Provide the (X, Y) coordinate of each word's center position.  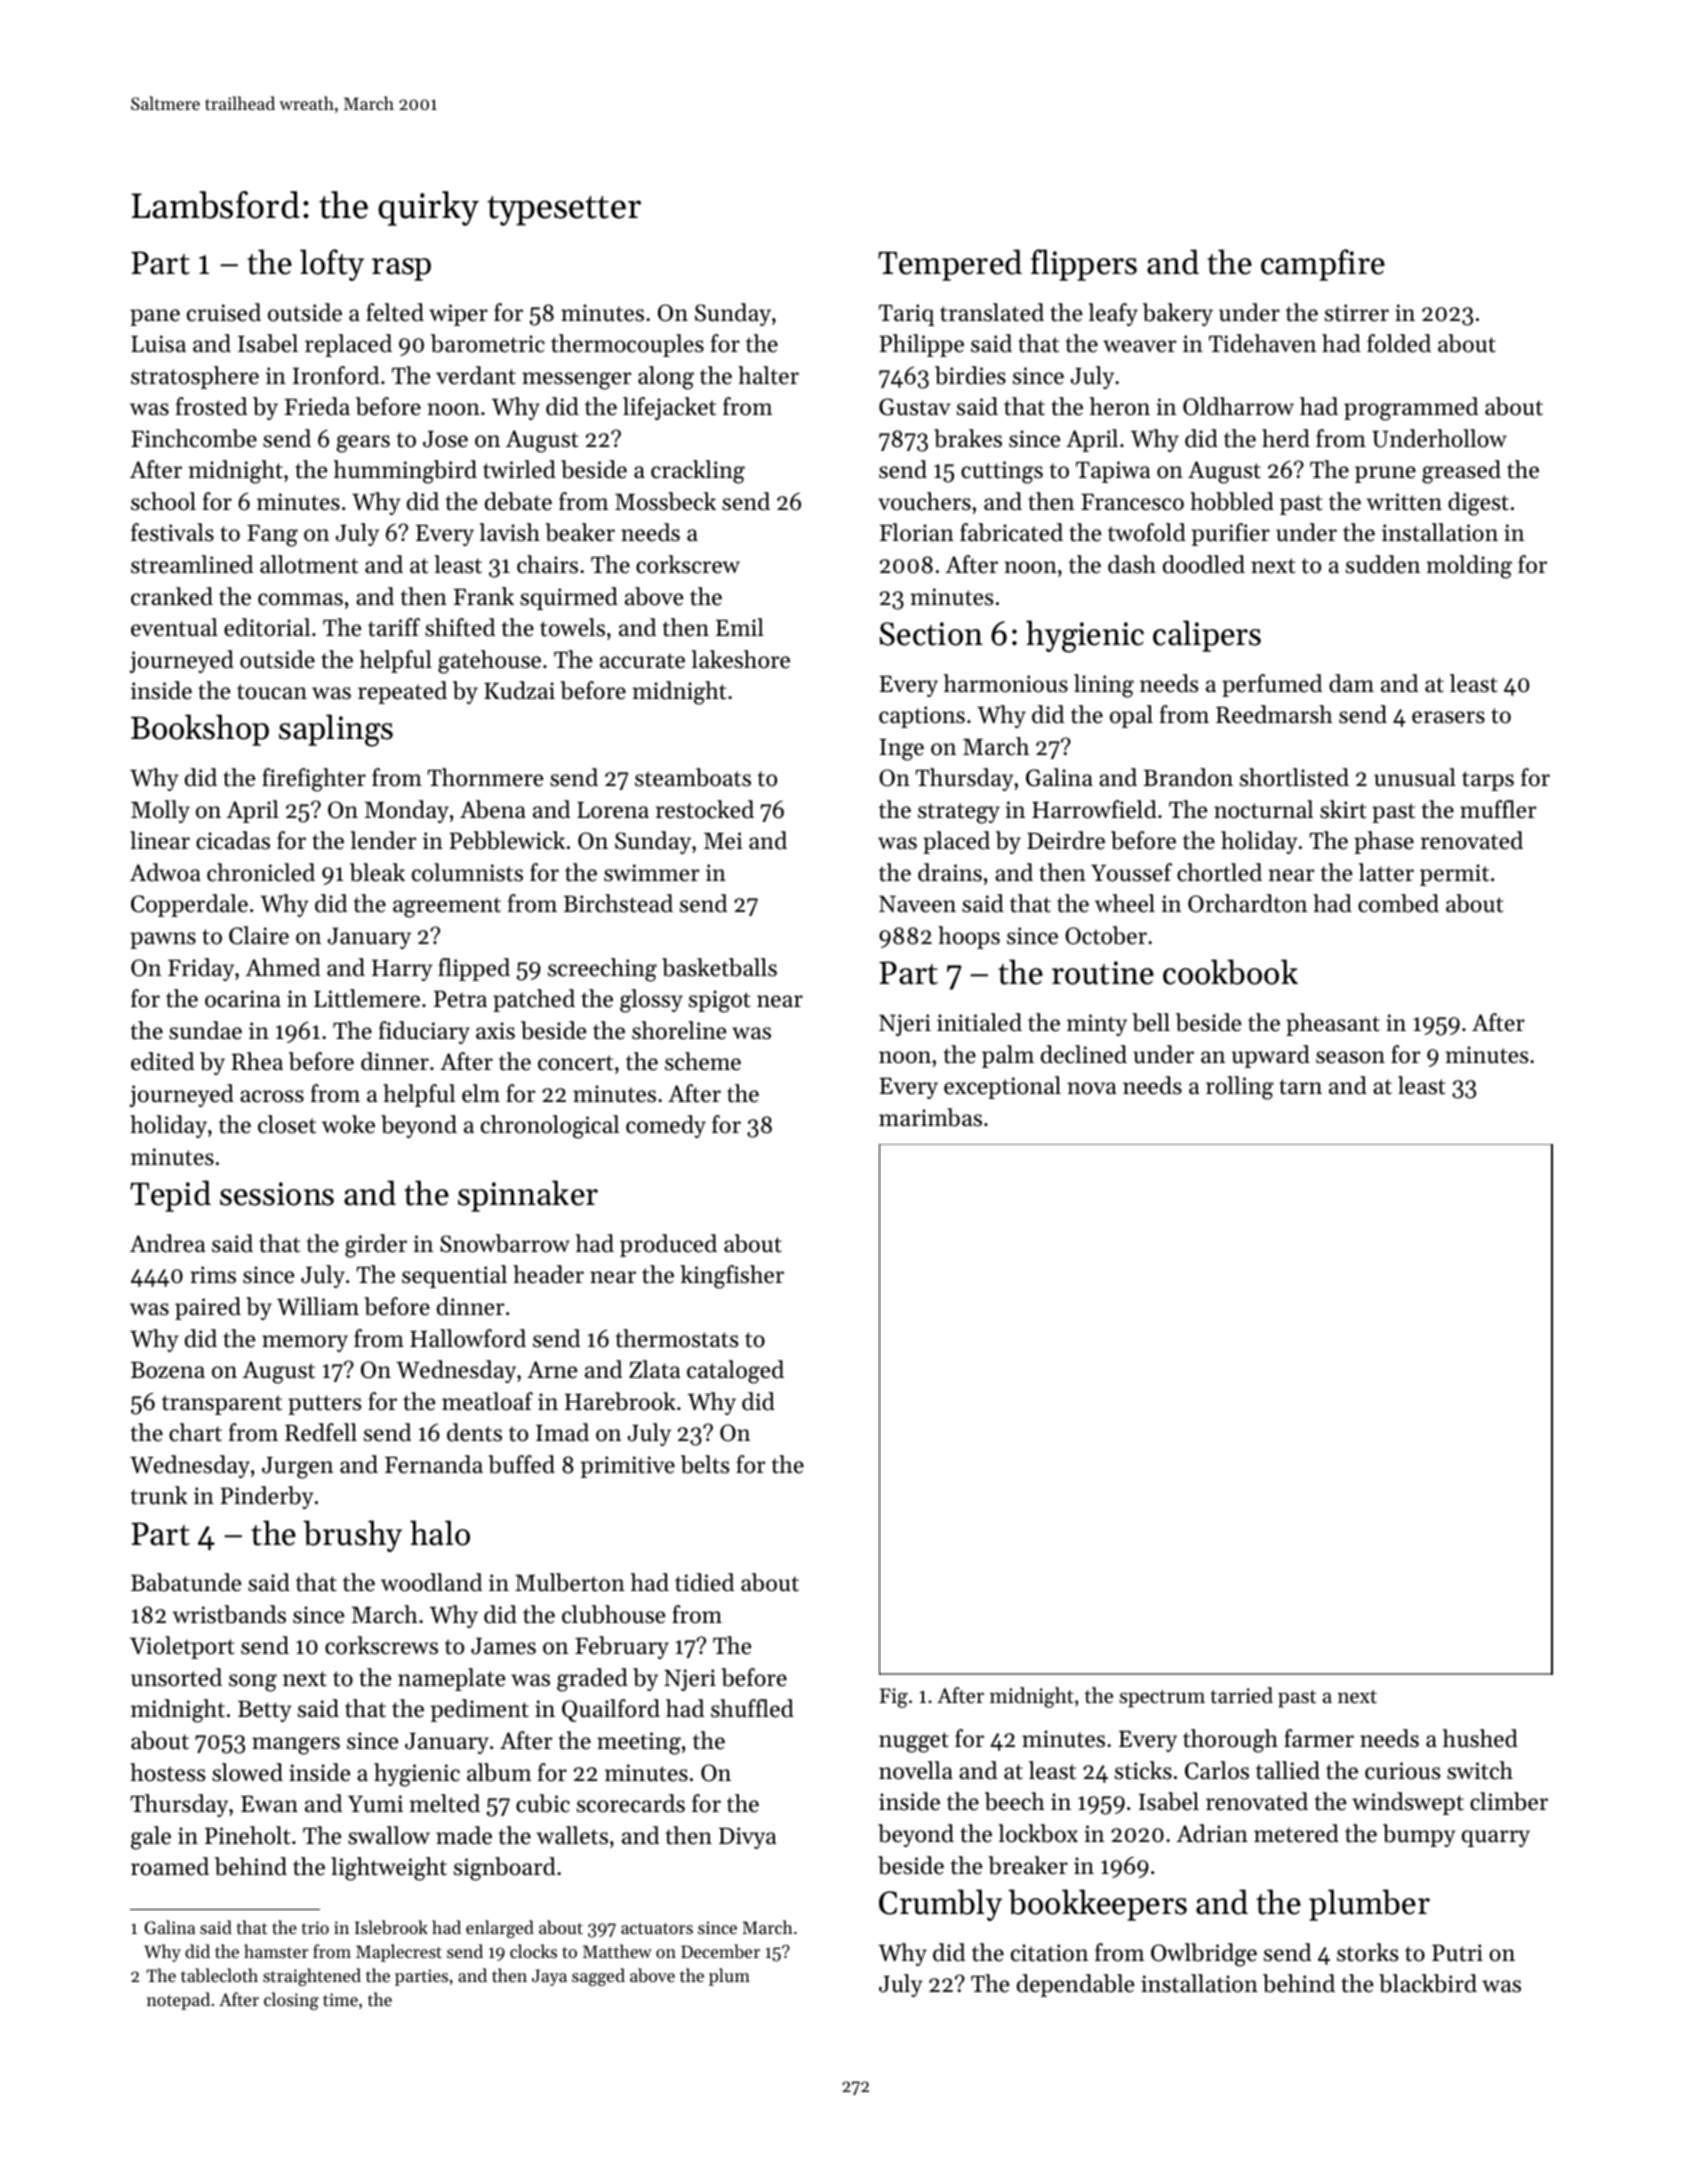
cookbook (1230, 972)
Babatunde (186, 1582)
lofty (332, 265)
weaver (1139, 346)
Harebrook (620, 1401)
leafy (1113, 314)
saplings (336, 730)
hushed (1480, 1738)
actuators (657, 1928)
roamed (170, 1866)
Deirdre (1066, 840)
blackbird (1428, 1983)
